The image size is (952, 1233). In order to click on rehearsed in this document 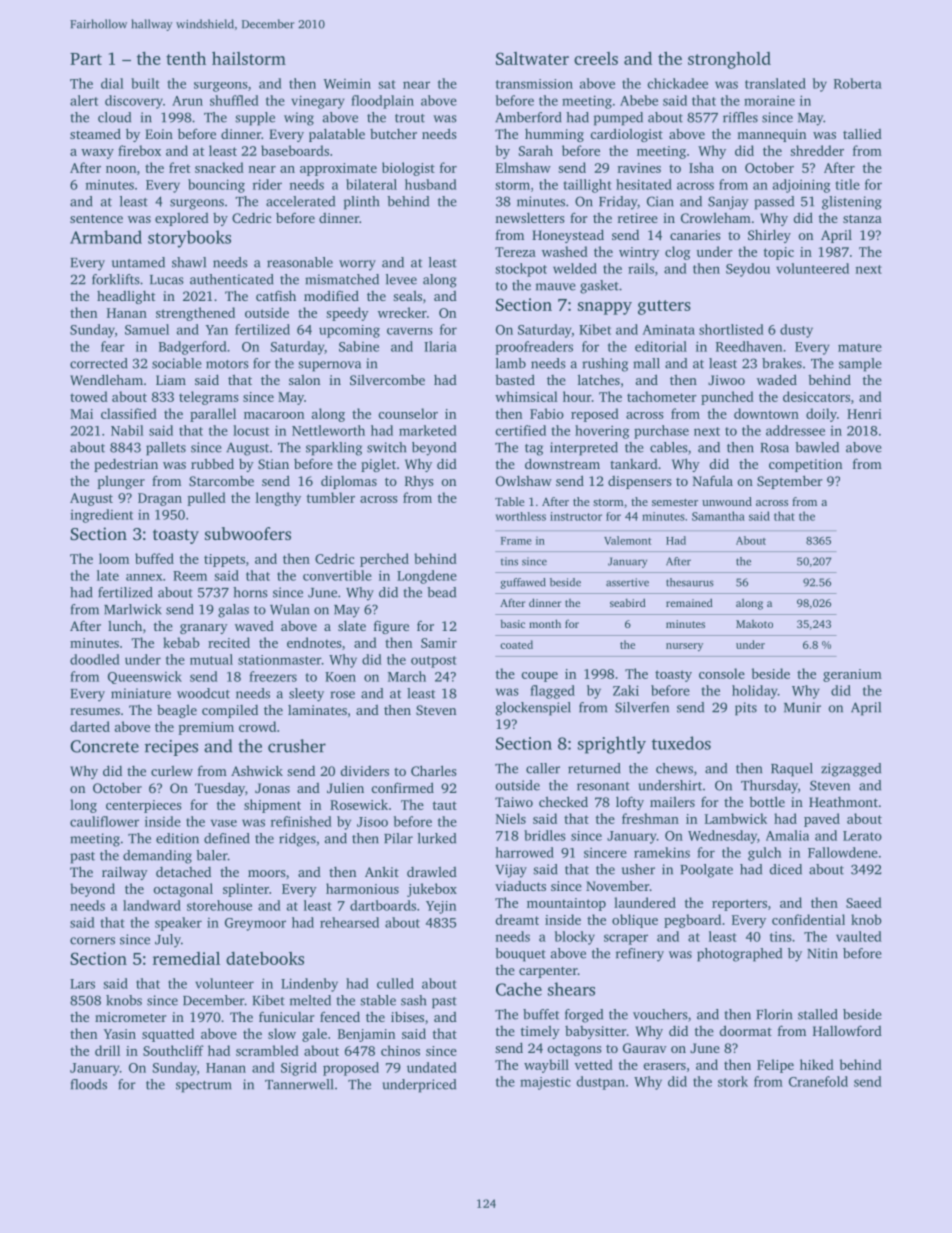, I will do `click(349, 922)`.
